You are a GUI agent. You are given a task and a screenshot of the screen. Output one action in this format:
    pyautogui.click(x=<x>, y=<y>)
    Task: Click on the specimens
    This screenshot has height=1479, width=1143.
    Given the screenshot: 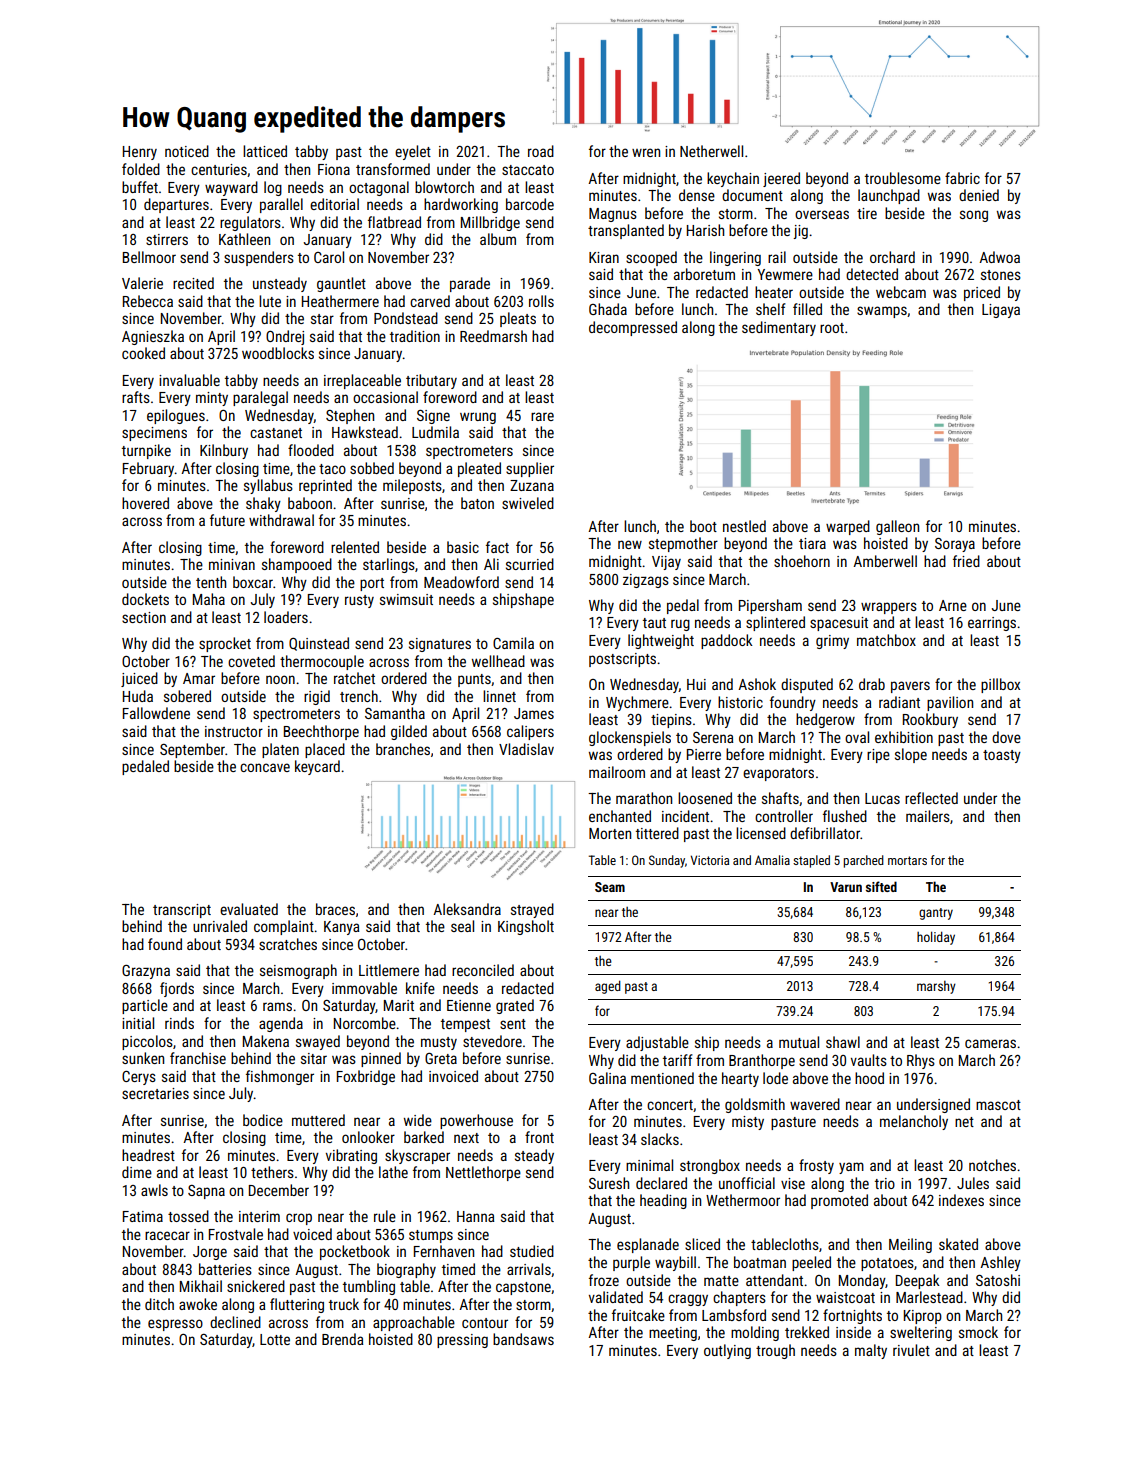 What is the action you would take?
    pyautogui.click(x=154, y=434)
